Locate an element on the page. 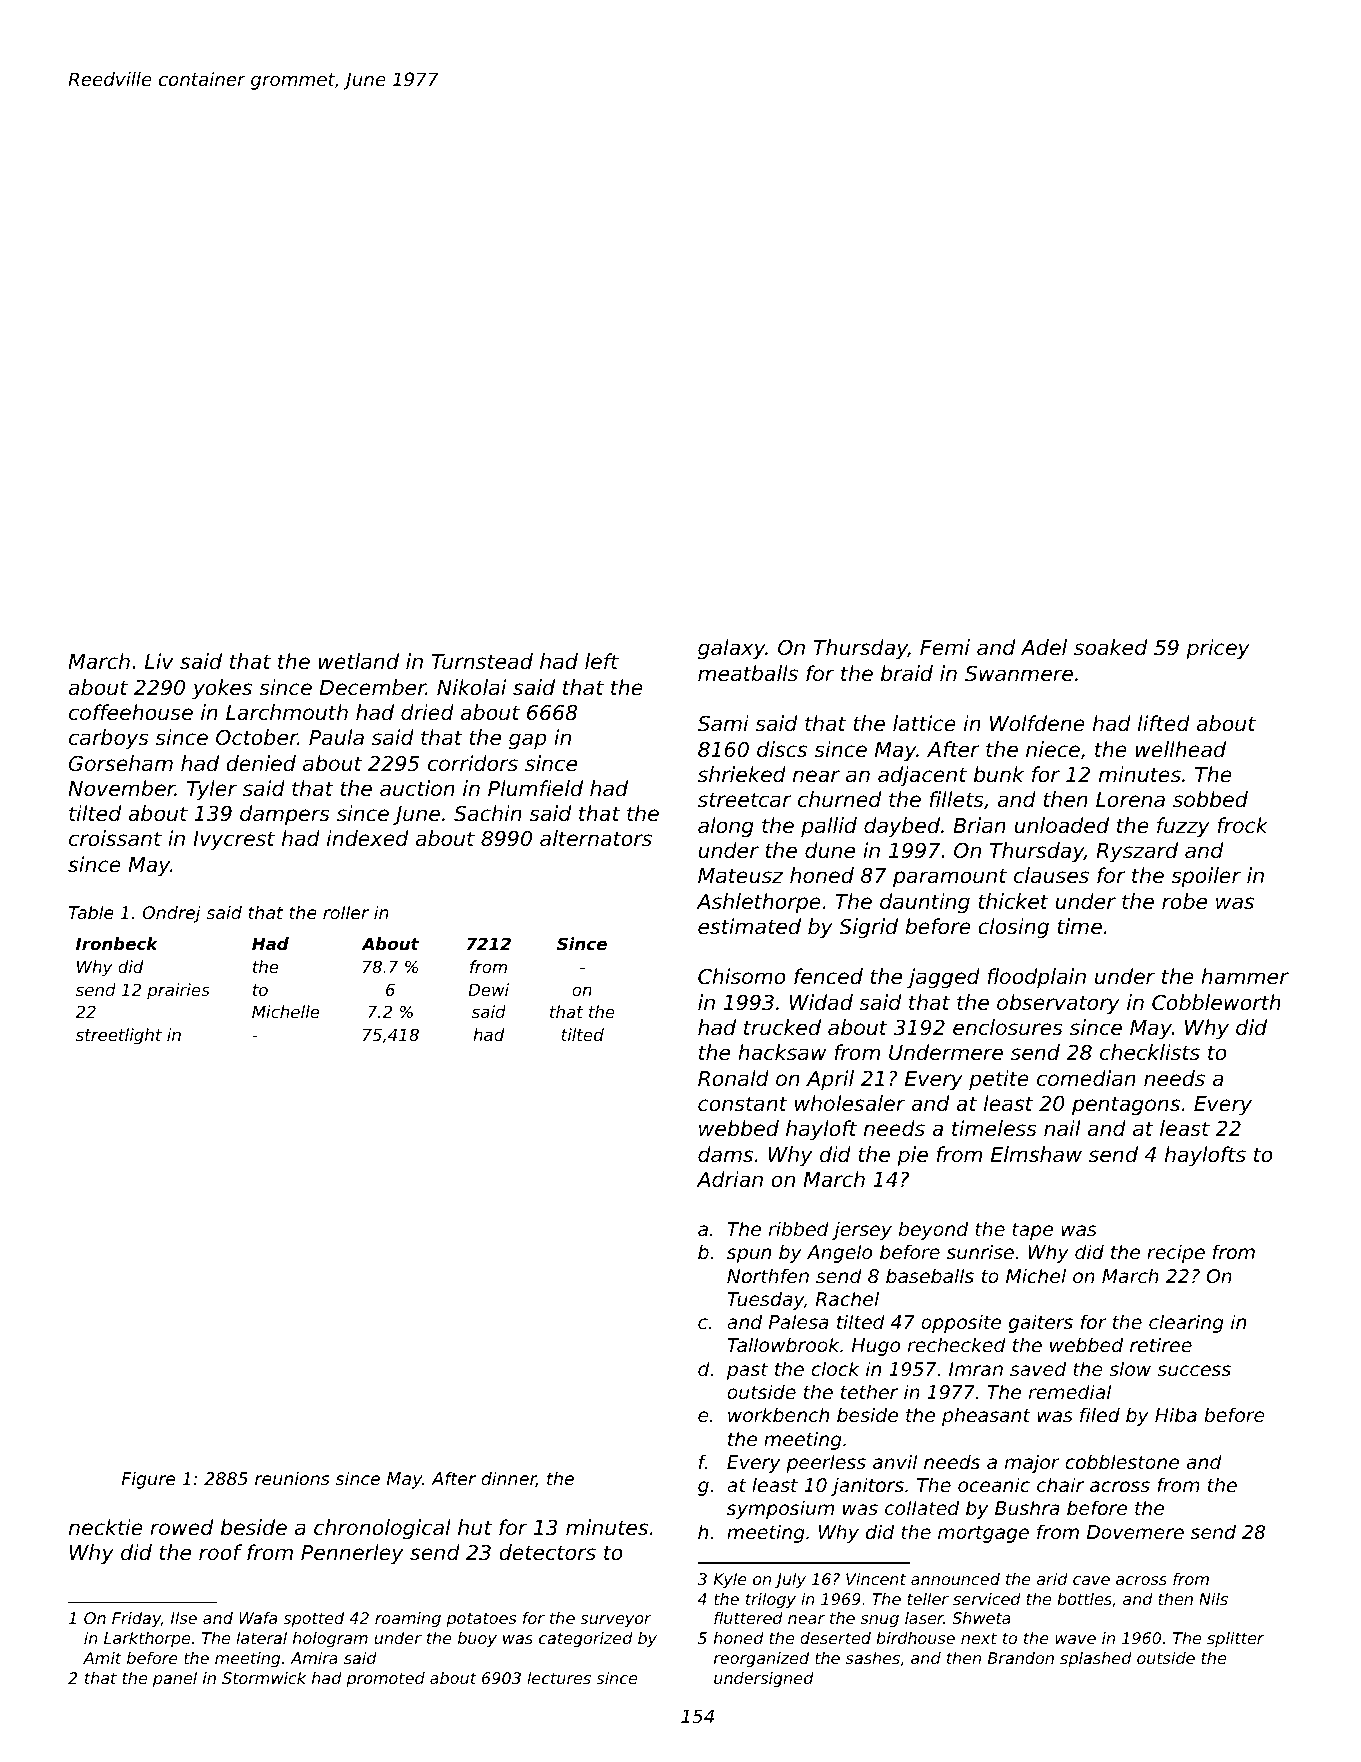  Figure is located at coordinates (148, 1480).
